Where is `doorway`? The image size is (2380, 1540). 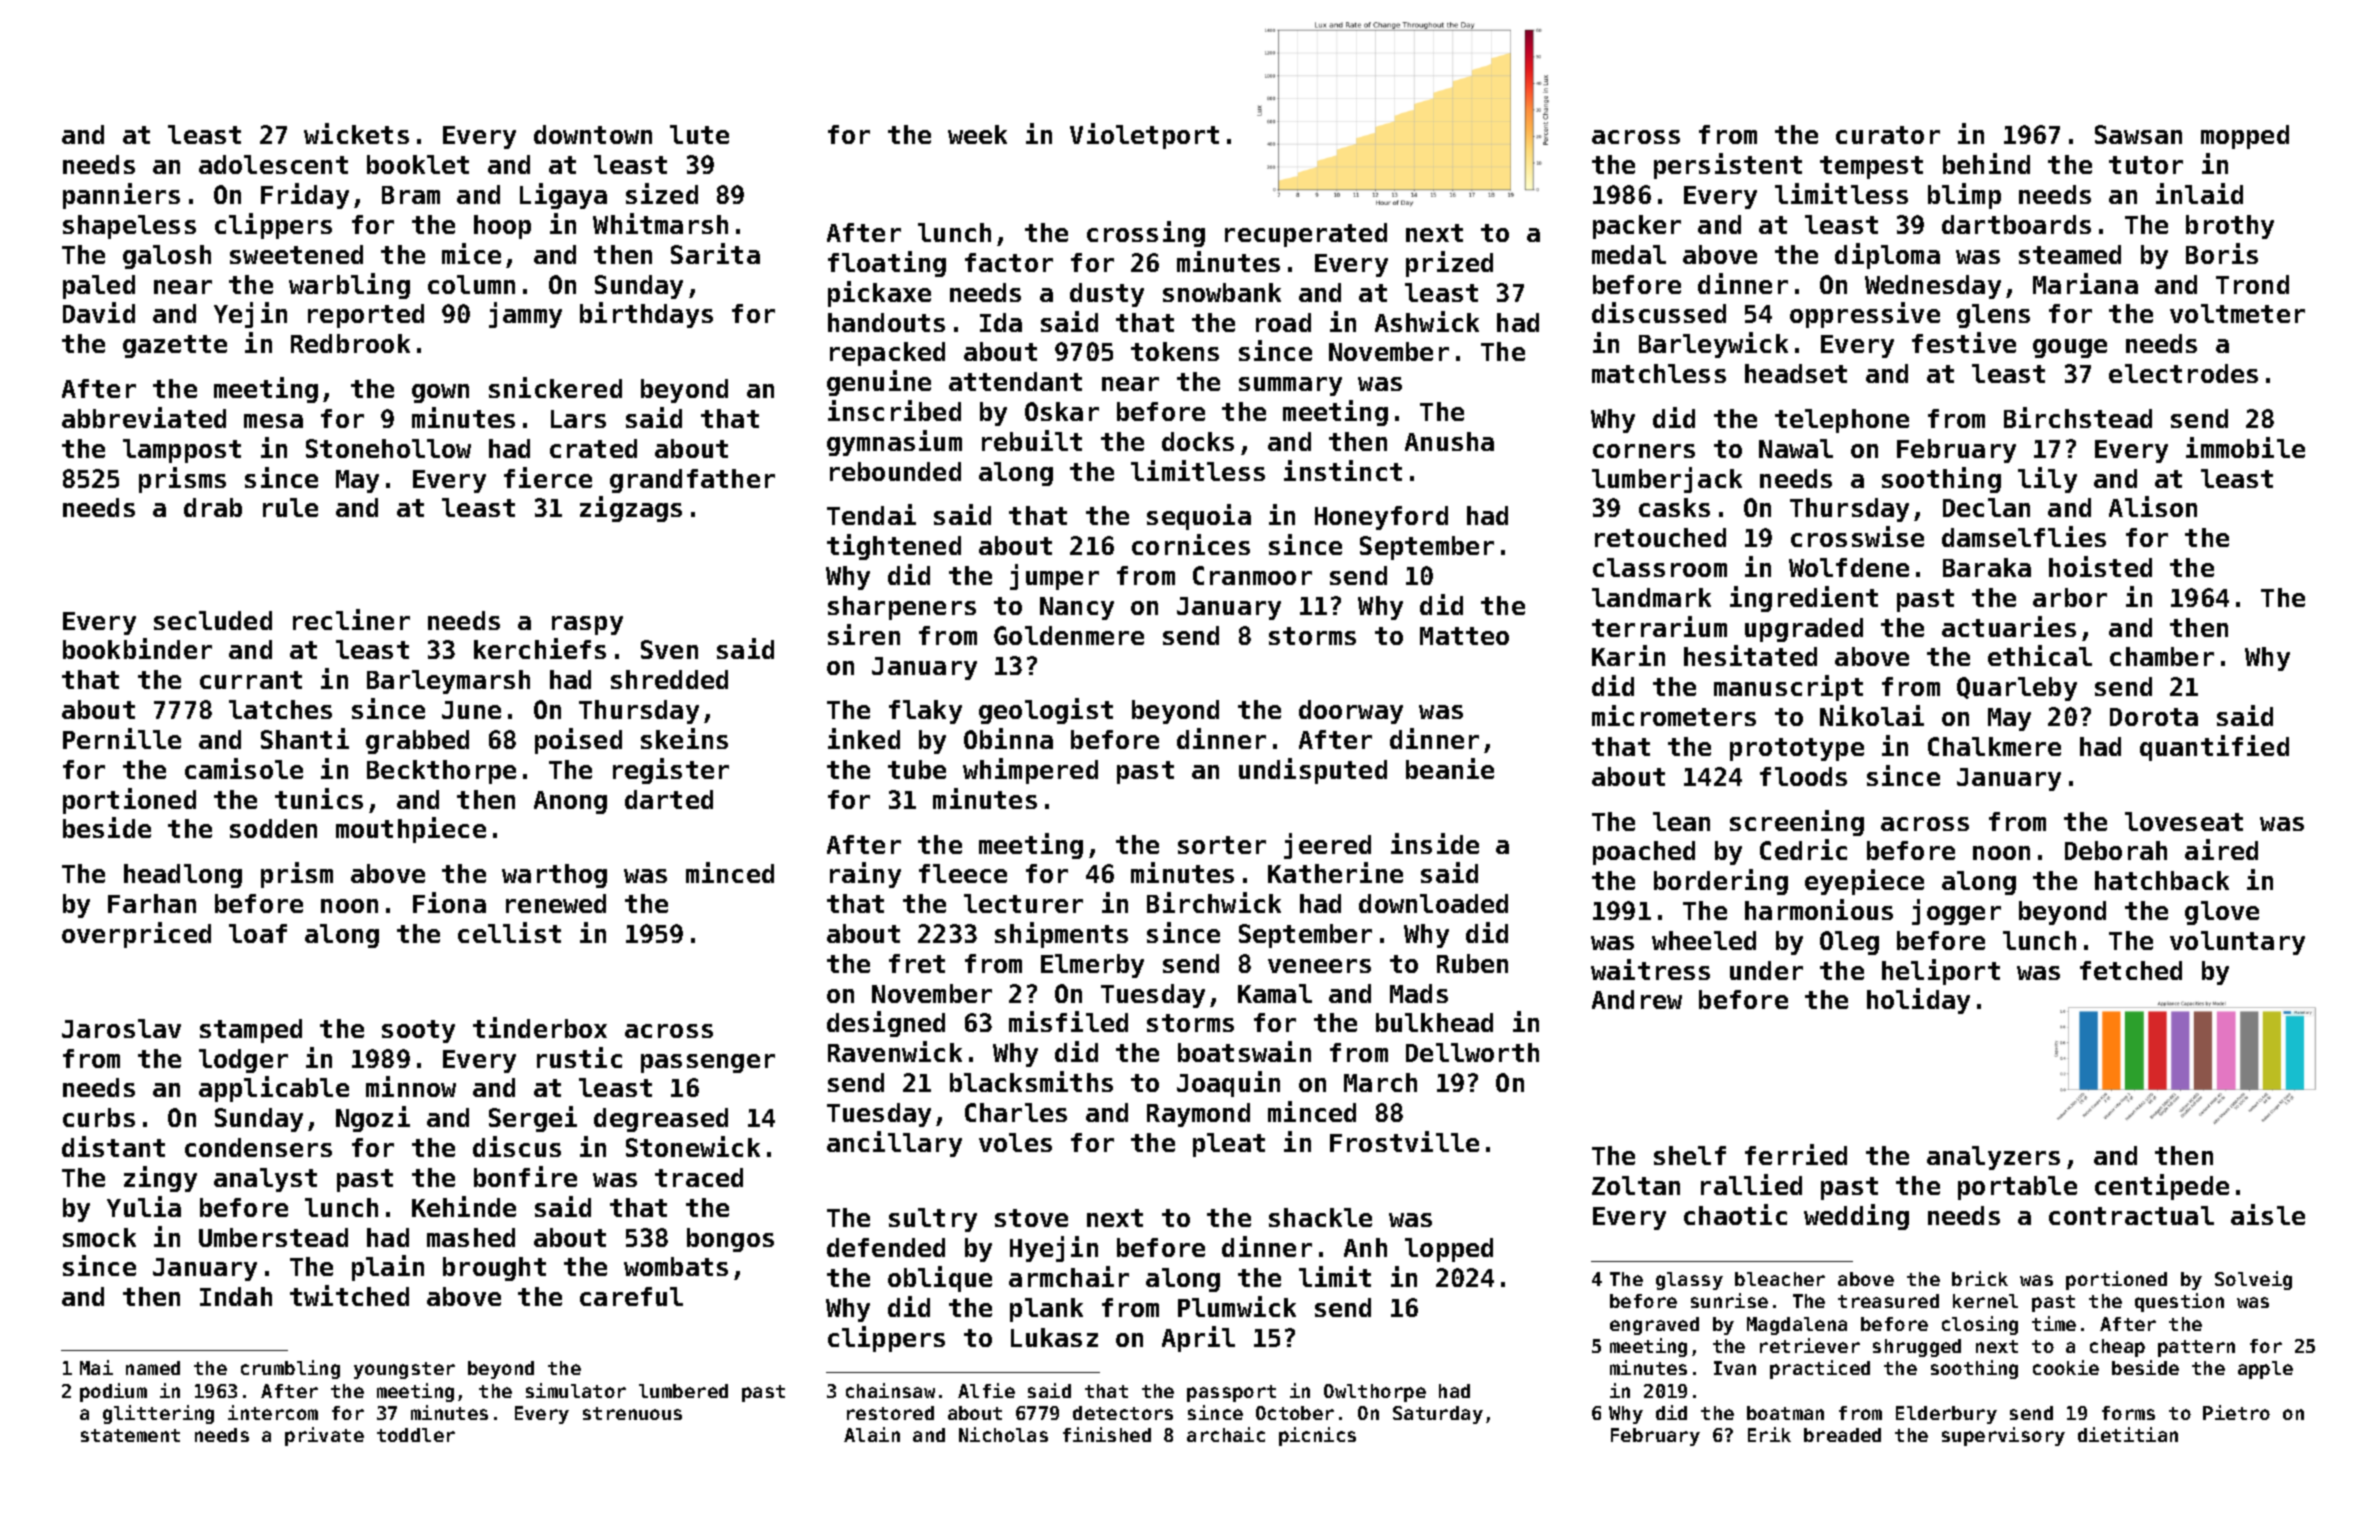
doorway is located at coordinates (1351, 712).
